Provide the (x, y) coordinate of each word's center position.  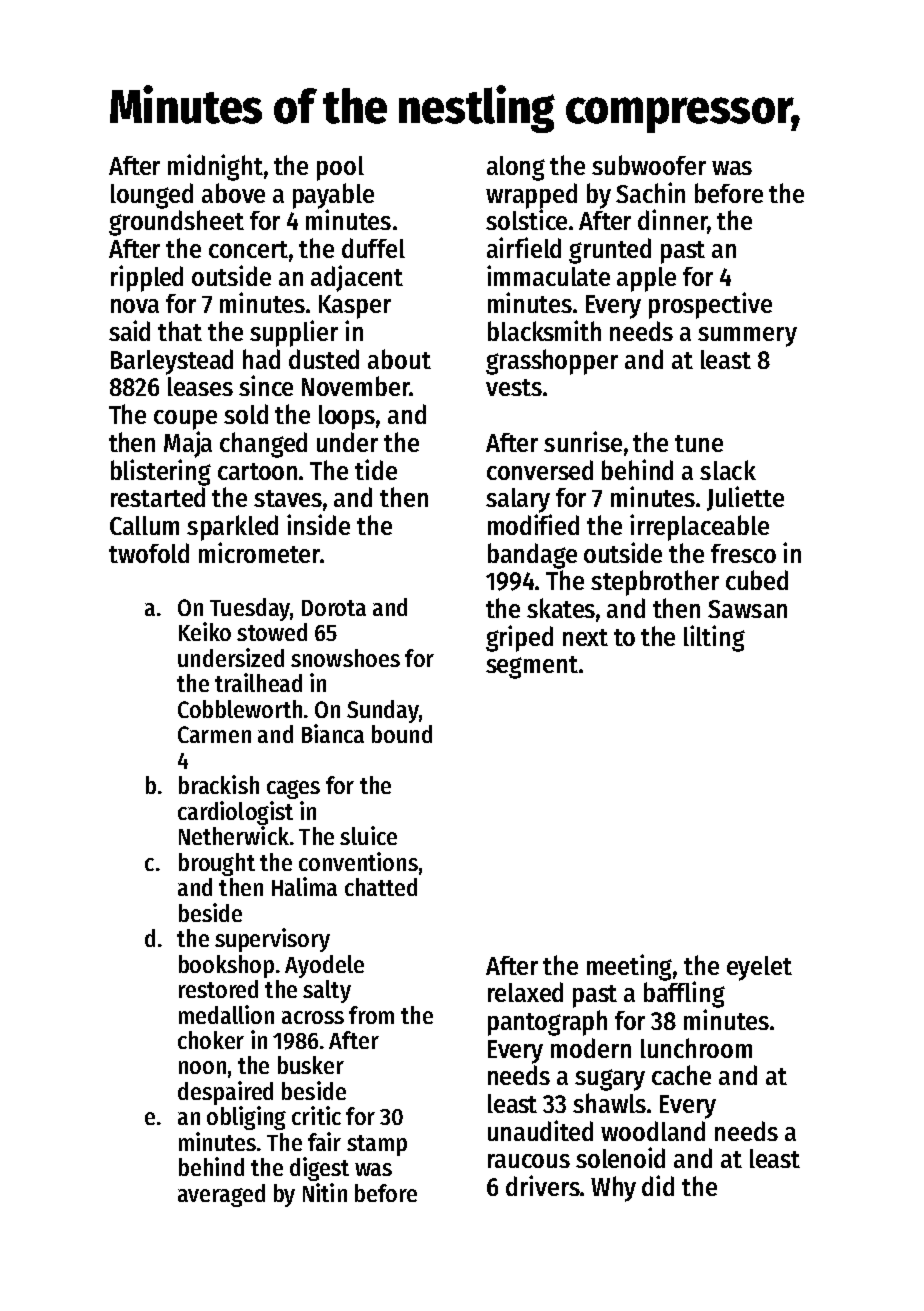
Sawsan (747, 609)
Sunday (383, 711)
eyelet (759, 968)
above (233, 193)
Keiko (205, 631)
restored (218, 989)
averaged (221, 1195)
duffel (373, 248)
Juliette (745, 498)
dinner (672, 219)
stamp (377, 1145)
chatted (381, 887)
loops (347, 417)
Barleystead (172, 362)
